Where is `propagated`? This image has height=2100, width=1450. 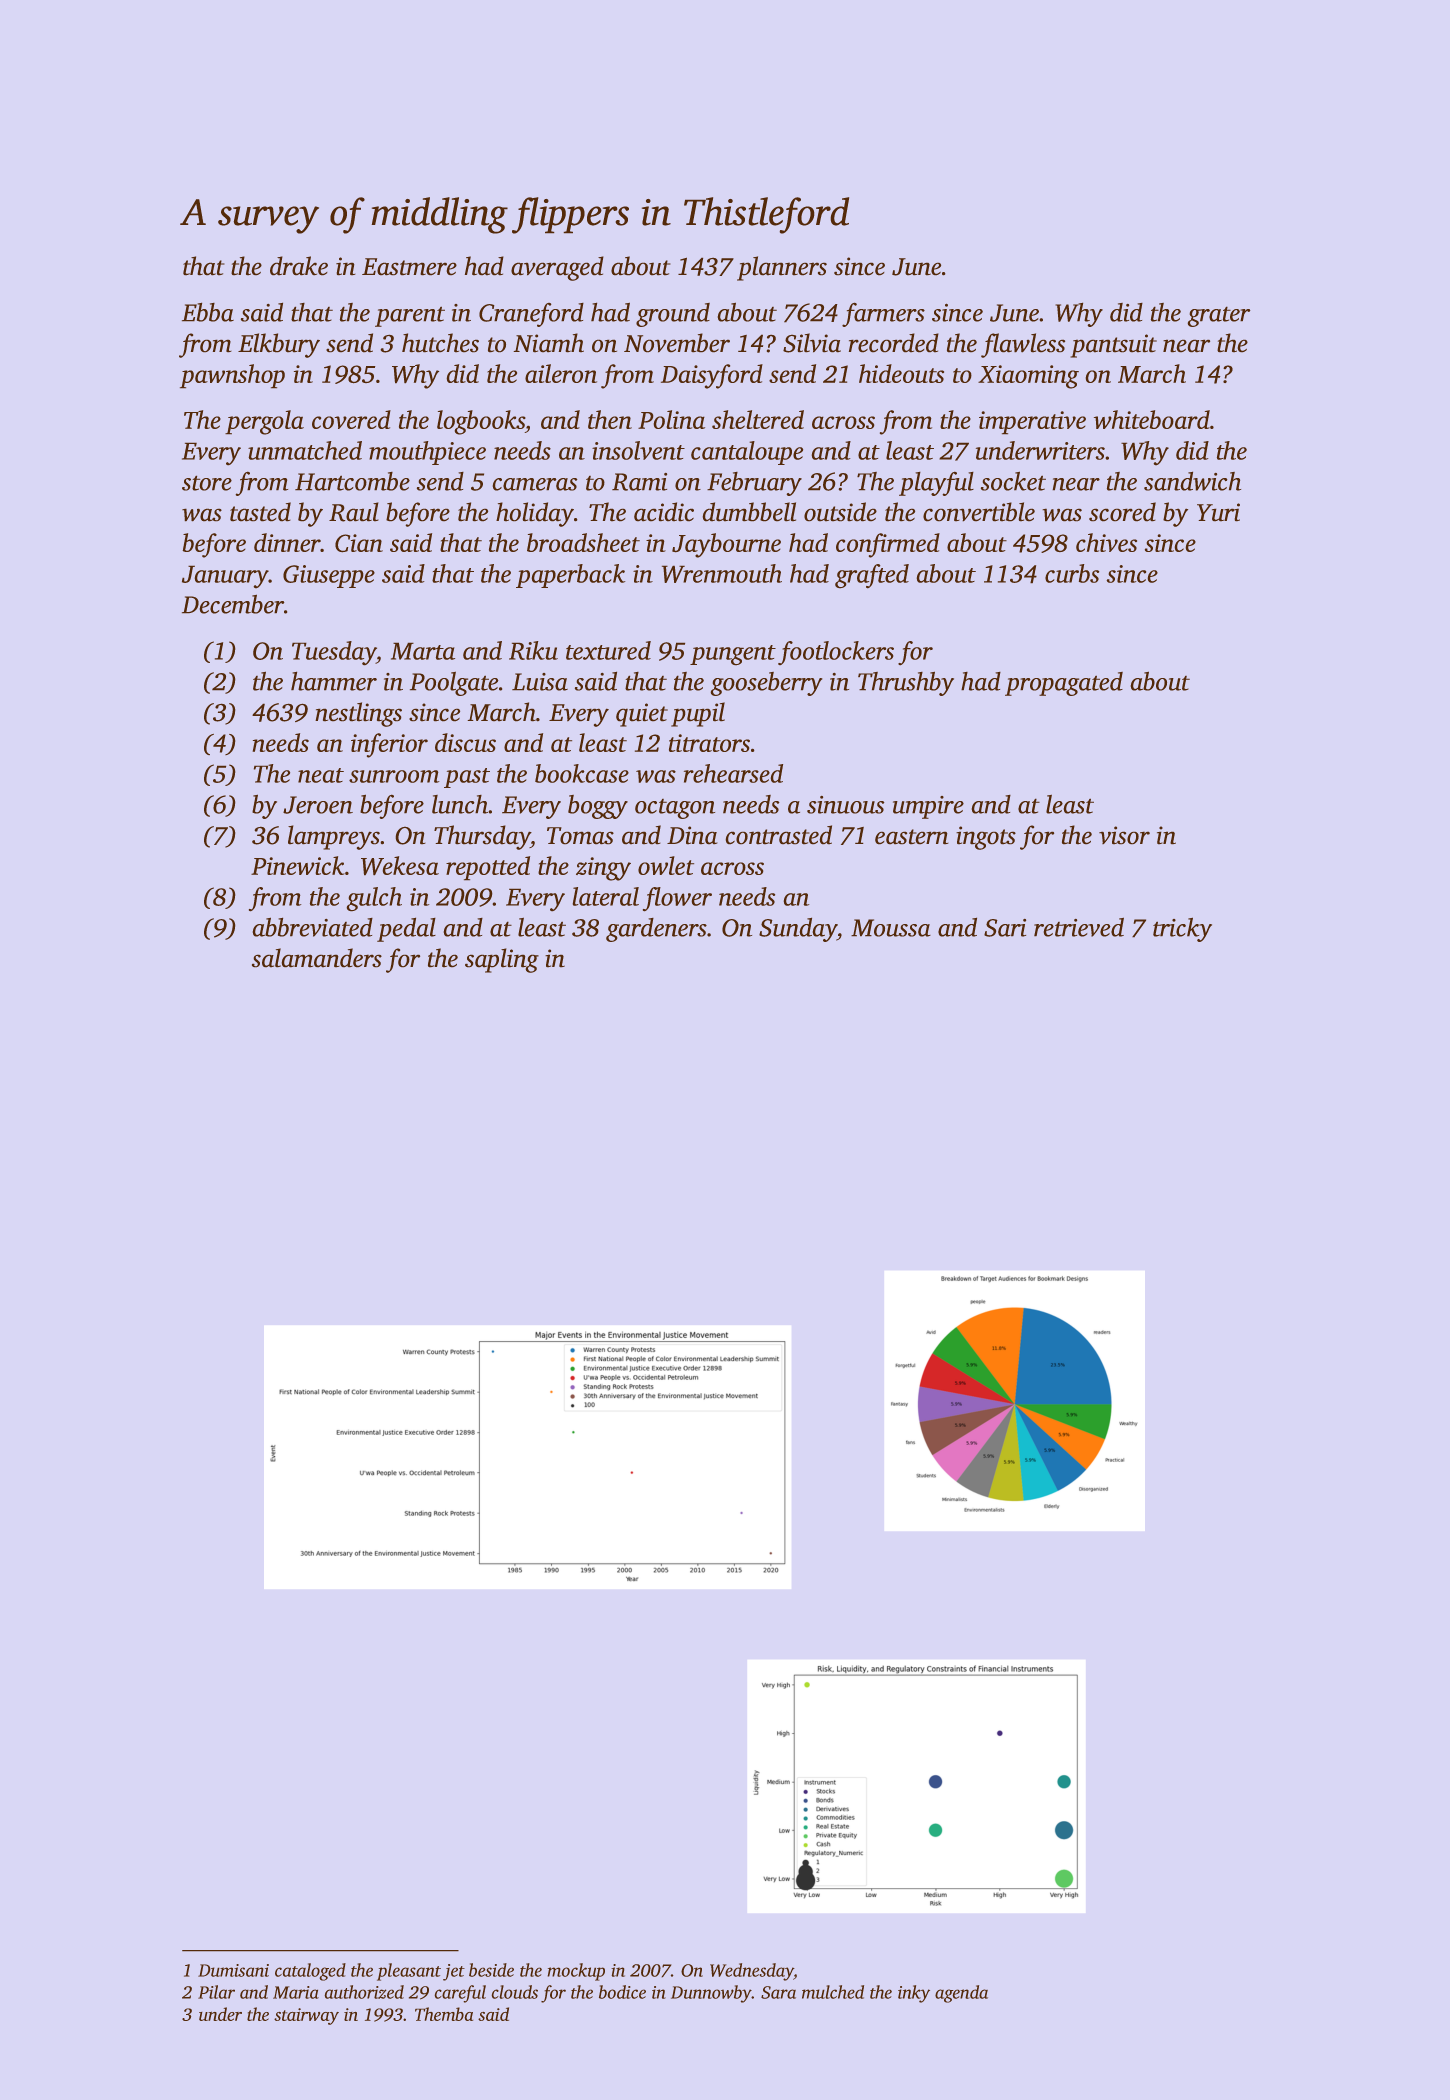
propagated is located at coordinates (1064, 684).
